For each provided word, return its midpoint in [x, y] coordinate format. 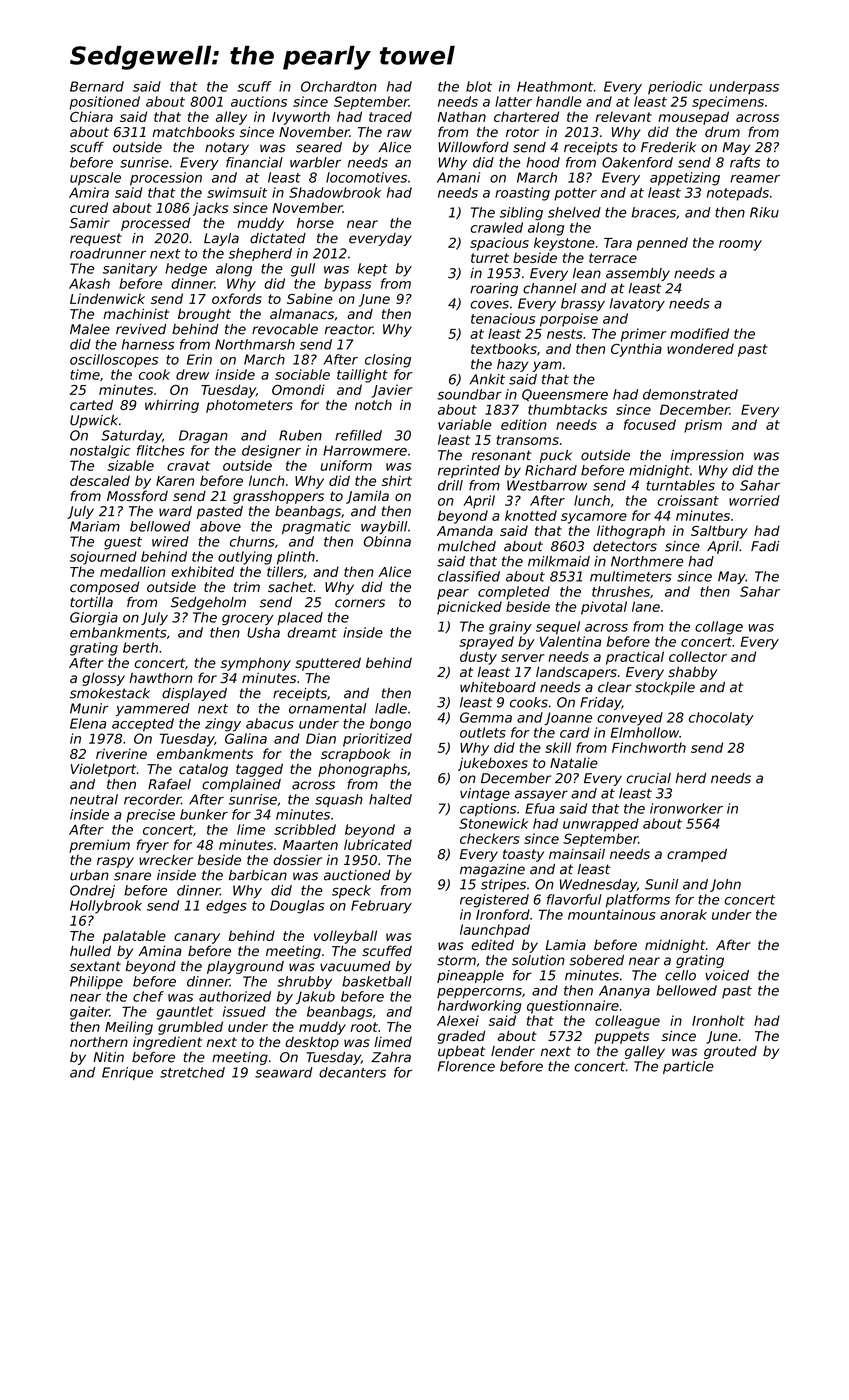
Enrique [127, 1073]
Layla [221, 239]
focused [650, 424]
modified [699, 333]
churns [252, 541]
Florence [466, 1066]
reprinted [469, 471]
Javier [391, 391]
